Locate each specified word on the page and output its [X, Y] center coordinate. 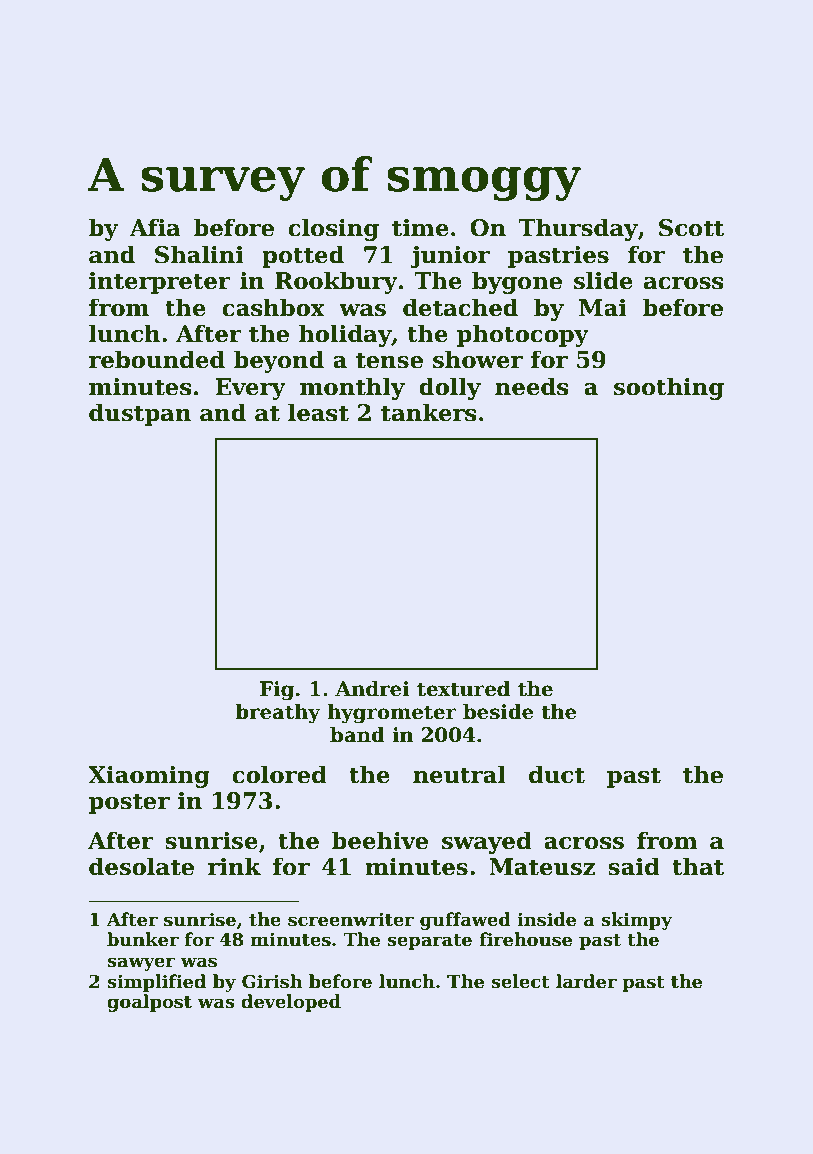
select [520, 981]
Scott [691, 228]
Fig [277, 691]
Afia [155, 227]
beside [498, 712]
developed [291, 1003]
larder [586, 981]
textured [463, 689]
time [420, 228]
